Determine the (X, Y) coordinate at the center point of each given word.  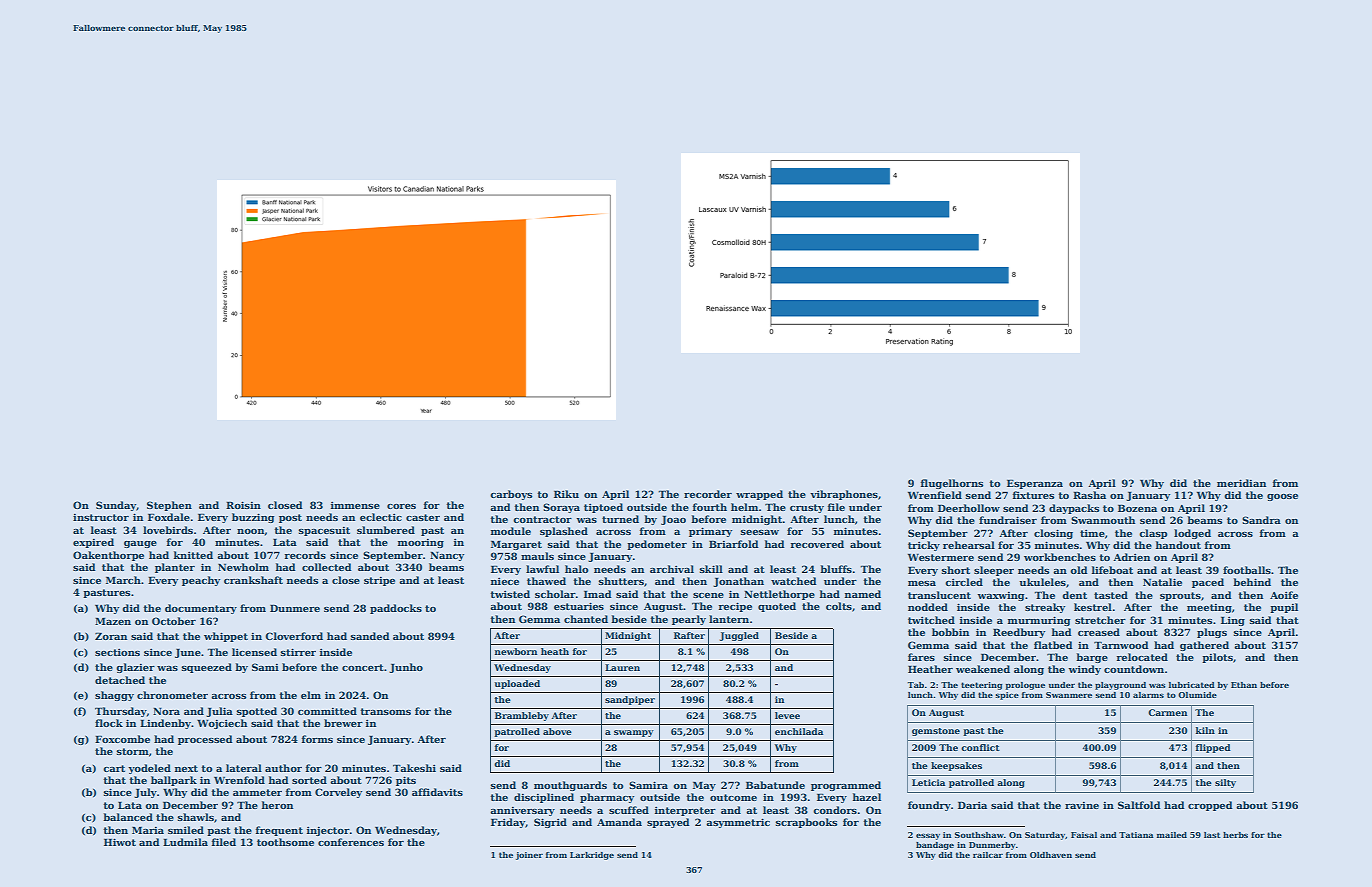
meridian (1241, 483)
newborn (516, 651)
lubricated (1192, 685)
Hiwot (120, 842)
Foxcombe (122, 739)
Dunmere (295, 608)
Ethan (1244, 685)
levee (787, 715)
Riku (566, 494)
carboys (511, 495)
